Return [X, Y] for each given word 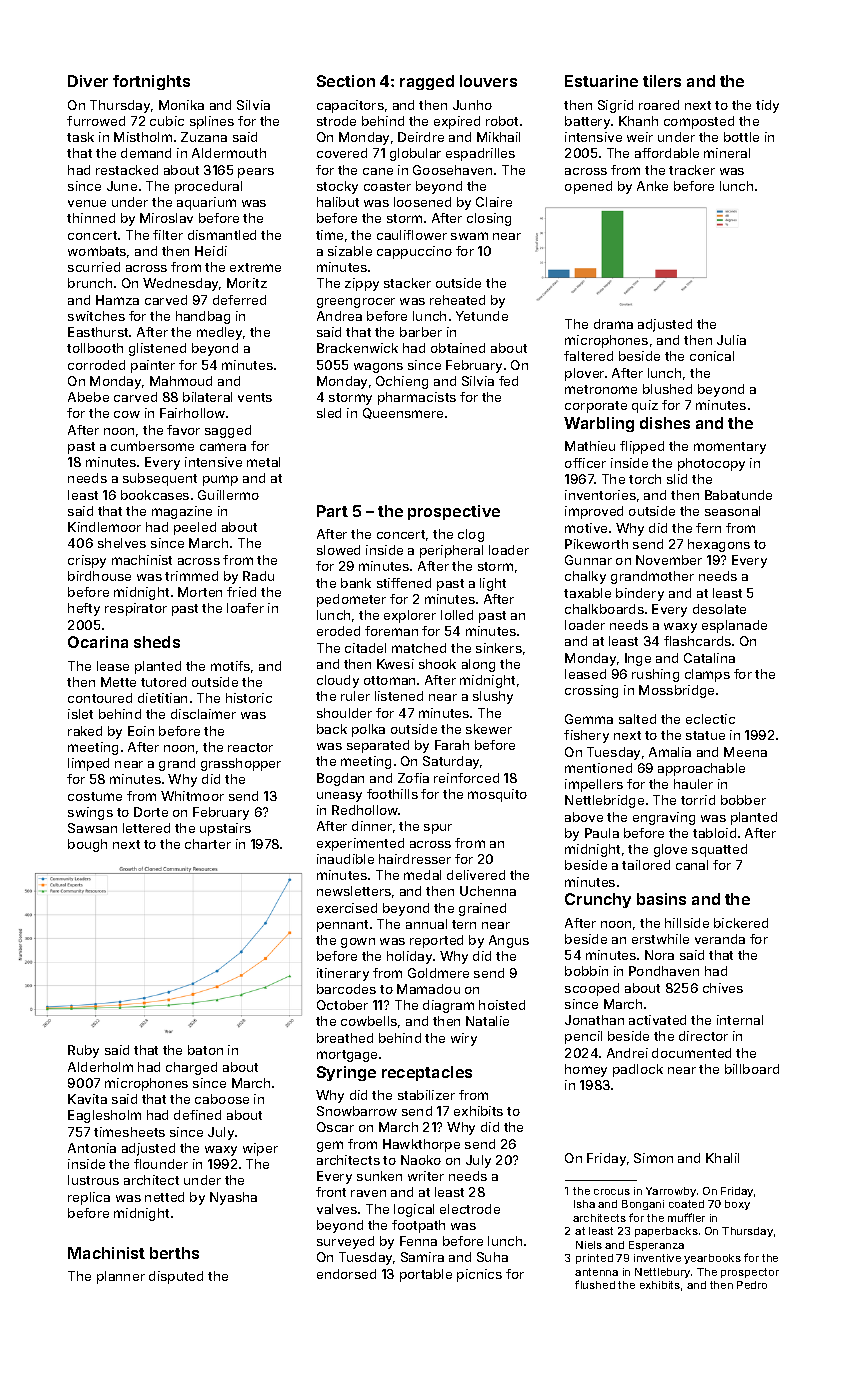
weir [640, 137]
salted [637, 719]
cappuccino [414, 252]
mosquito [497, 795]
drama [613, 324]
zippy [362, 284]
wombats [97, 251]
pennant [342, 926]
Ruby [83, 1051]
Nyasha [233, 1198]
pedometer [351, 600]
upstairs [225, 829]
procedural [208, 187]
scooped [592, 989]
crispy [87, 561]
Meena [745, 752]
